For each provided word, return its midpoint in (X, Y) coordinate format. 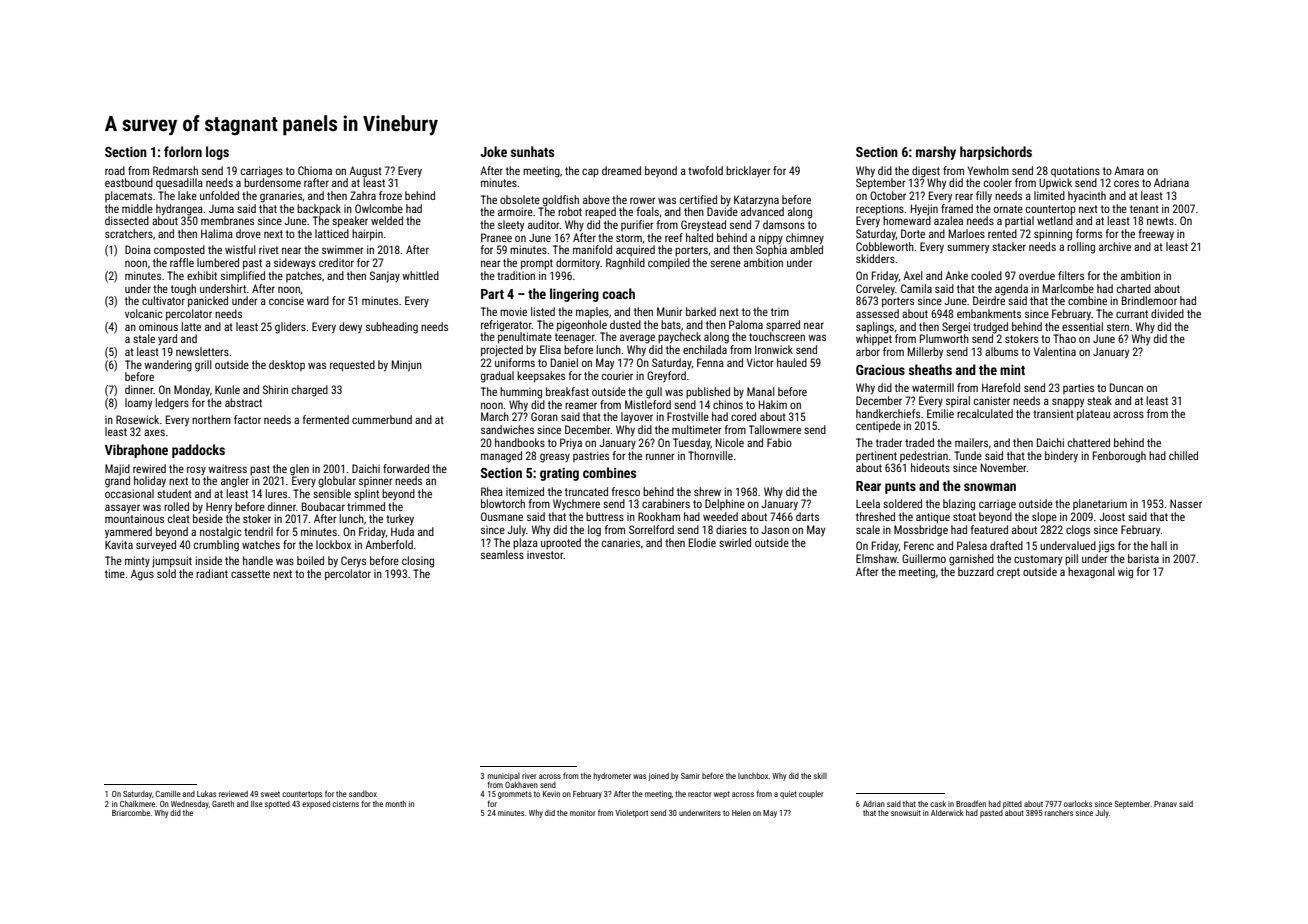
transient (1053, 414)
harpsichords (996, 153)
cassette (250, 574)
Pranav (1165, 804)
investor (545, 555)
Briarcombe (131, 813)
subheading (392, 328)
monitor (583, 813)
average (637, 339)
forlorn (183, 151)
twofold (705, 170)
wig (1125, 573)
